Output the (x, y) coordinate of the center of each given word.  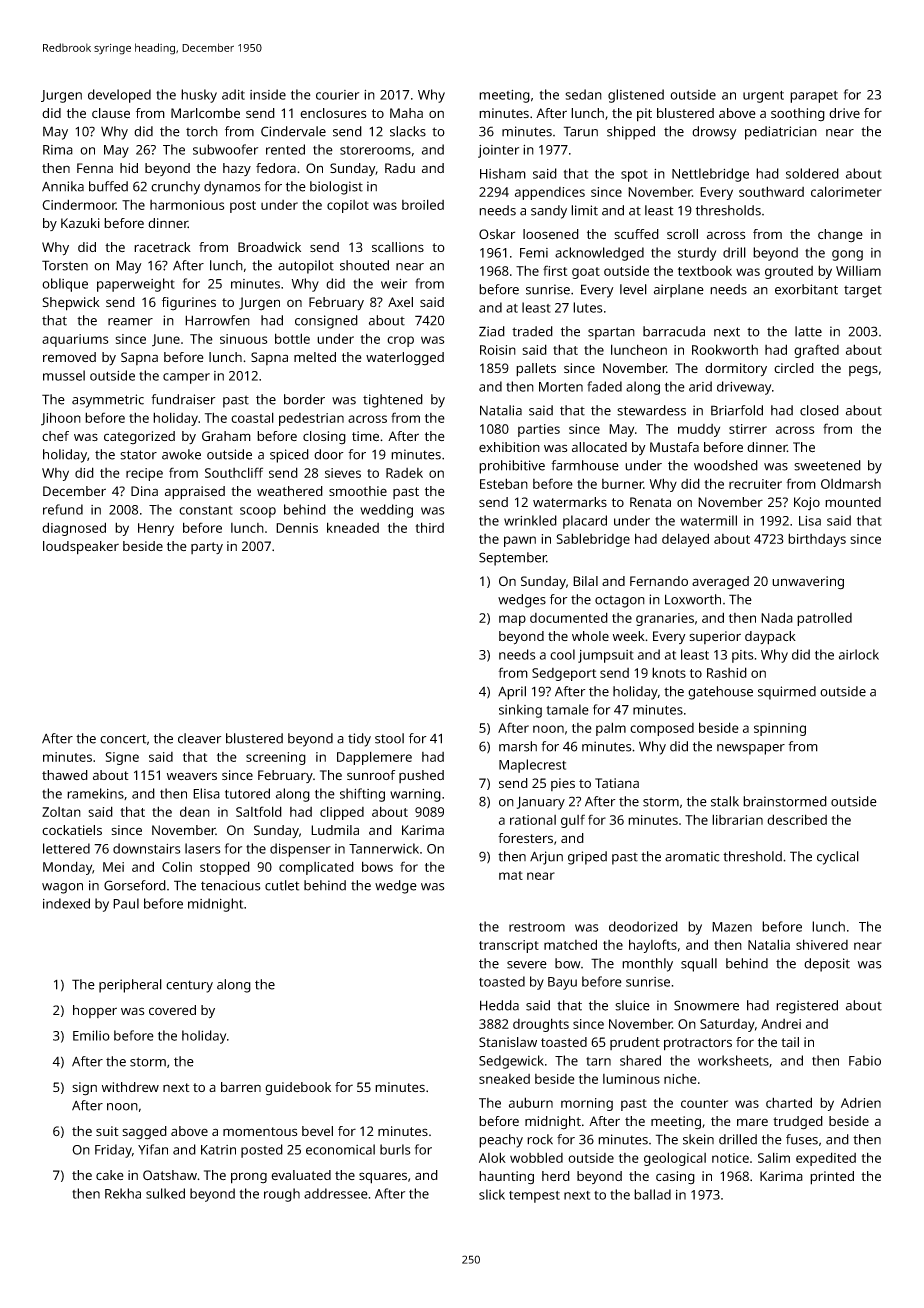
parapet (814, 97)
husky (199, 96)
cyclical (838, 858)
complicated (316, 868)
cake (110, 1175)
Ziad (492, 331)
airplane (679, 291)
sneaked (504, 1079)
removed (69, 357)
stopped (225, 868)
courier (337, 95)
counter (704, 1103)
